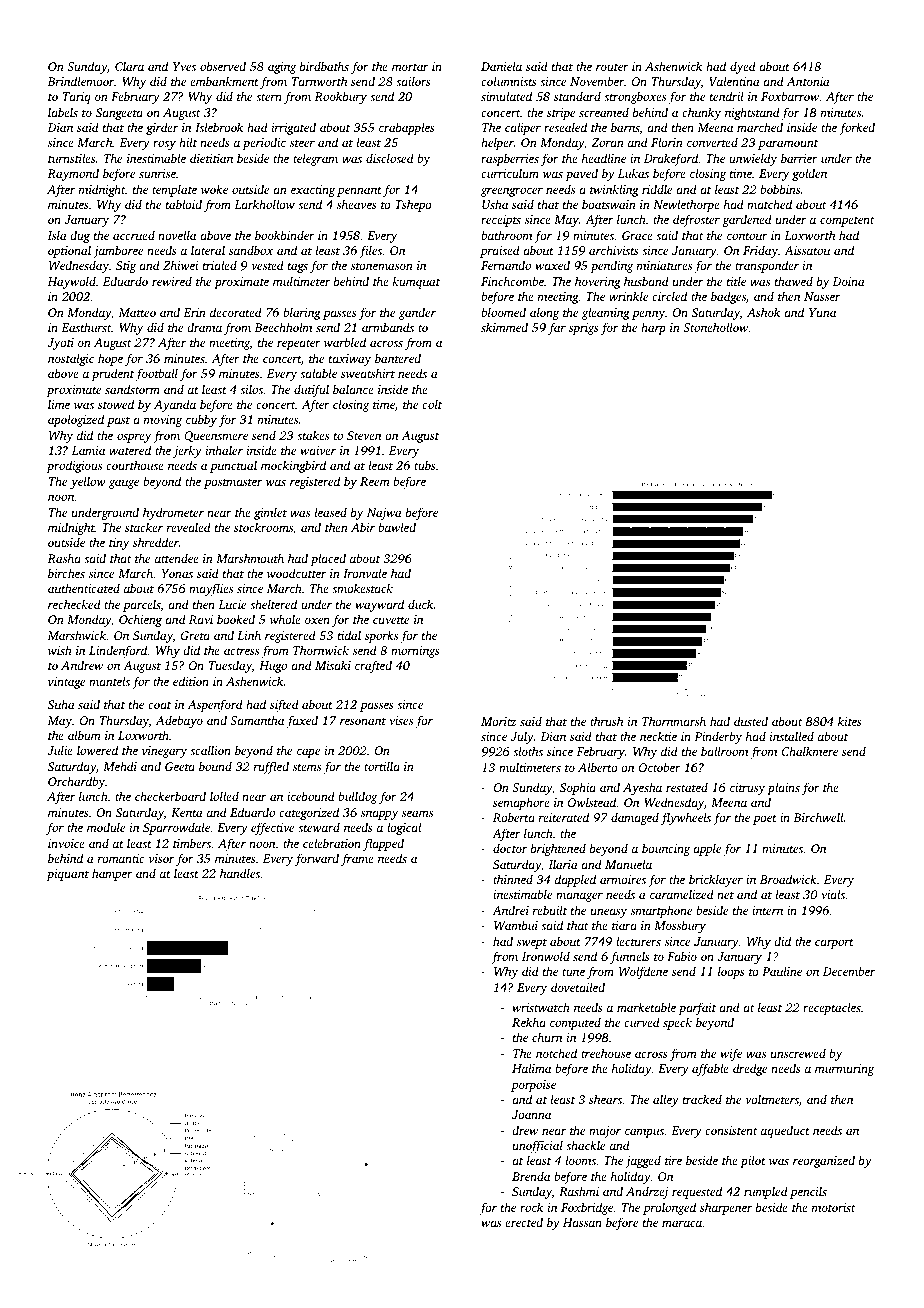  I want to click on handles, so click(240, 873).
